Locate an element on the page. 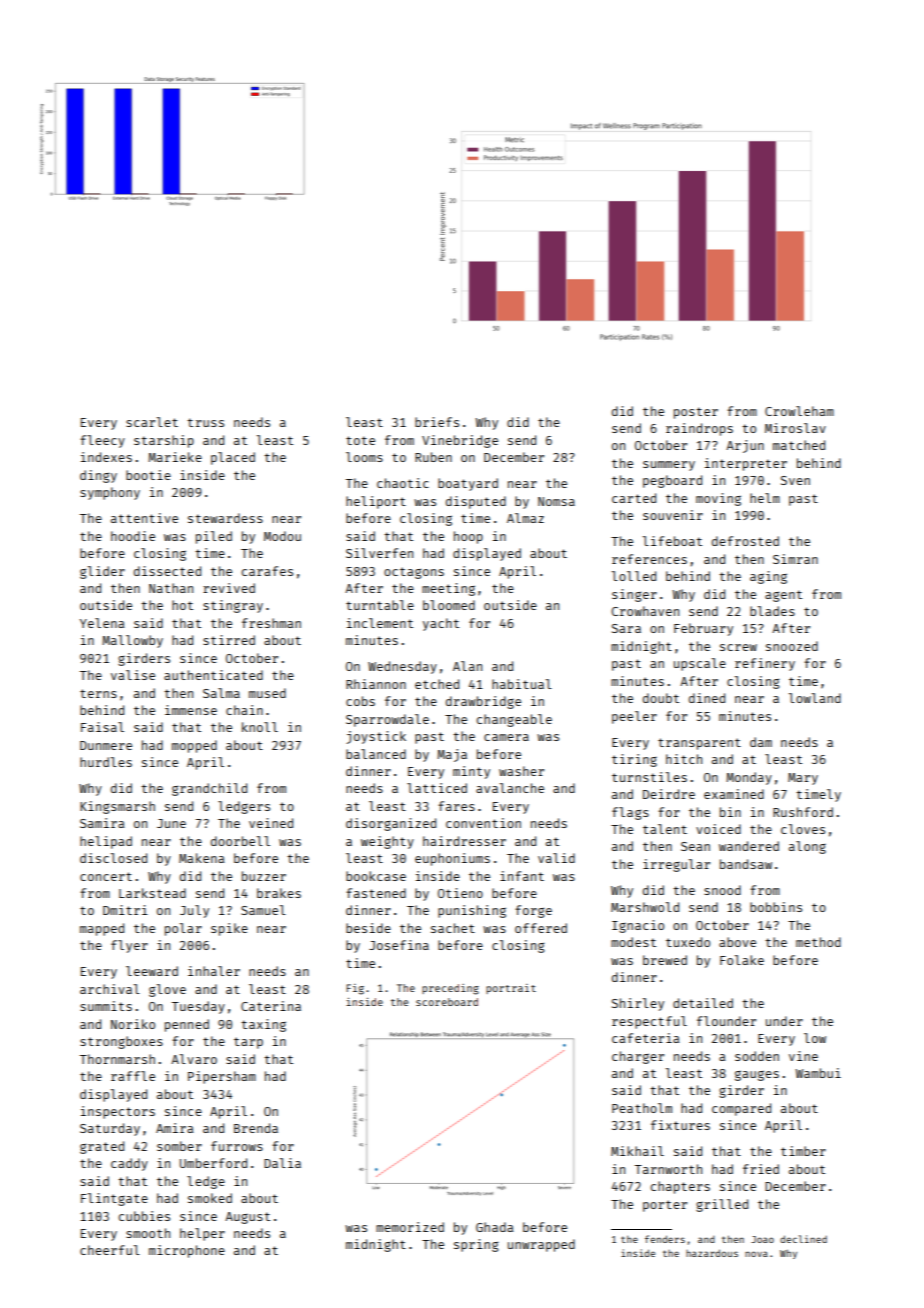  Josefina is located at coordinates (399, 945).
